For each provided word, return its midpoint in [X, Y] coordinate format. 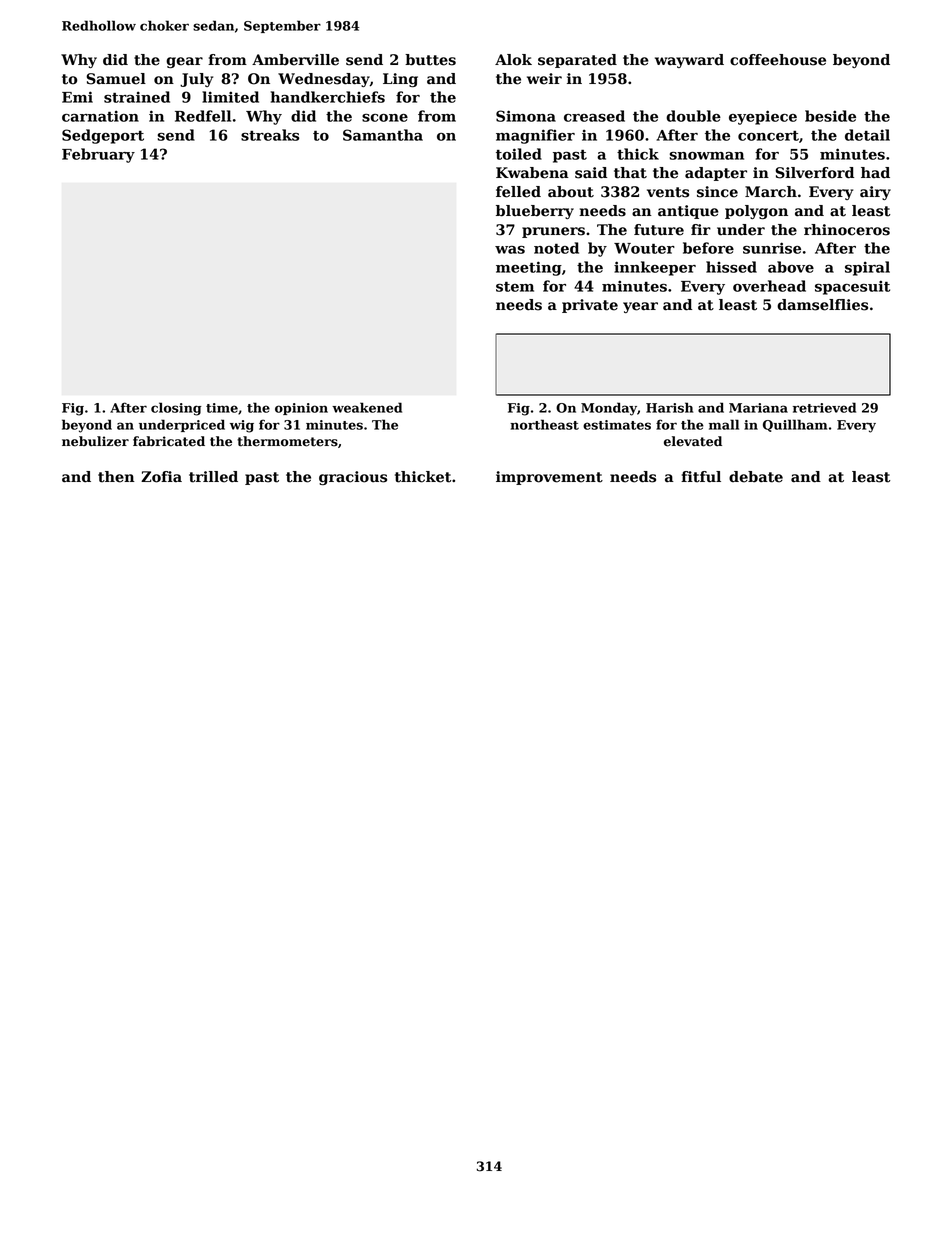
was [510, 250]
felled [518, 192]
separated [577, 61]
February [98, 155]
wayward [689, 61]
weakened [367, 407]
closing [176, 409]
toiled [519, 154]
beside [830, 116]
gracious [353, 478]
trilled [213, 477]
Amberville [295, 60]
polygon [756, 212]
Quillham [795, 425]
